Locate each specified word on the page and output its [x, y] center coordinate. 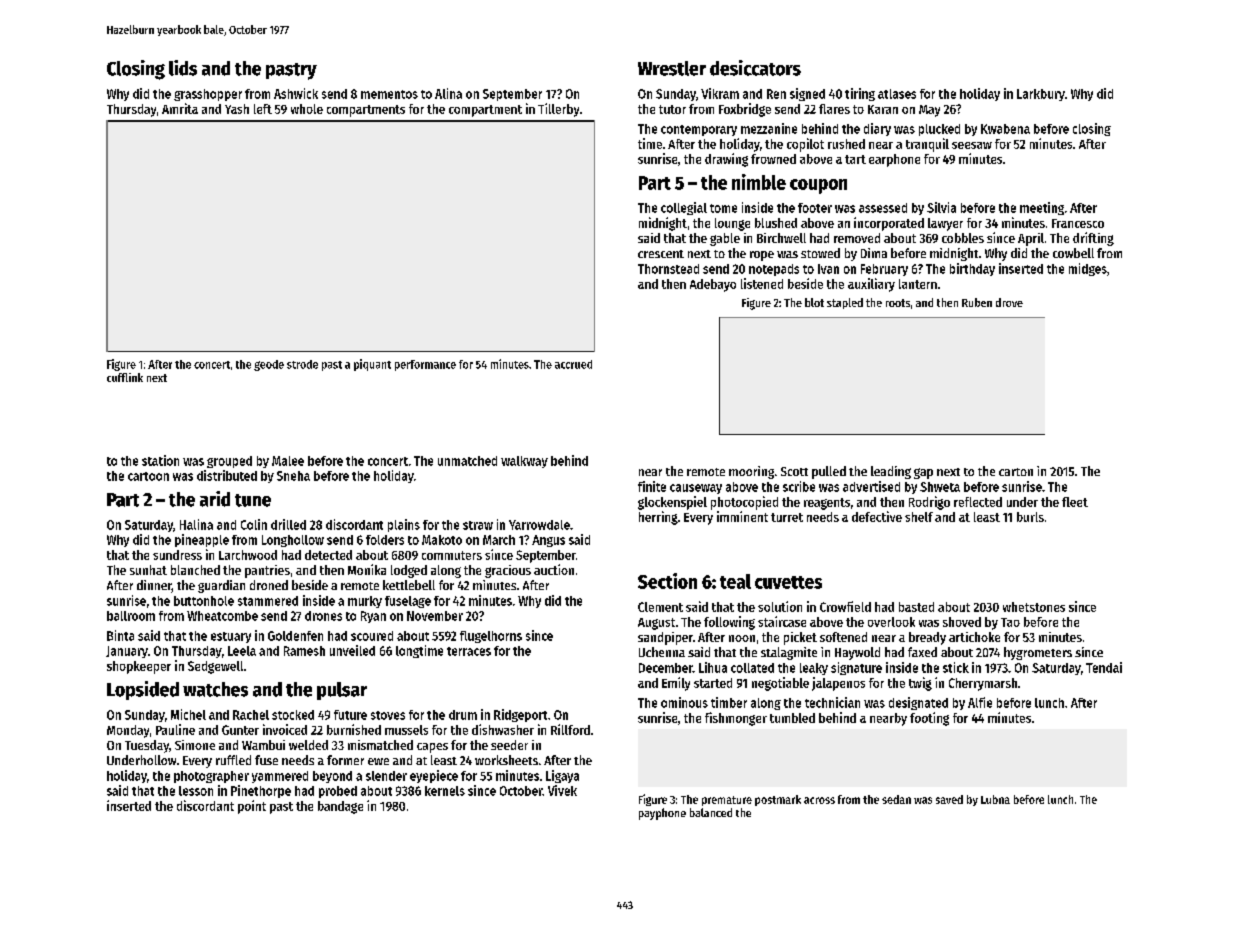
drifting [1093, 239]
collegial [684, 208]
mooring [751, 472]
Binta [120, 635]
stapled [845, 303]
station [160, 460]
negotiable [780, 684]
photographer [211, 777]
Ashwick [296, 93]
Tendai [1104, 667]
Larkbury [1041, 95]
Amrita [180, 108]
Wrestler [672, 68]
